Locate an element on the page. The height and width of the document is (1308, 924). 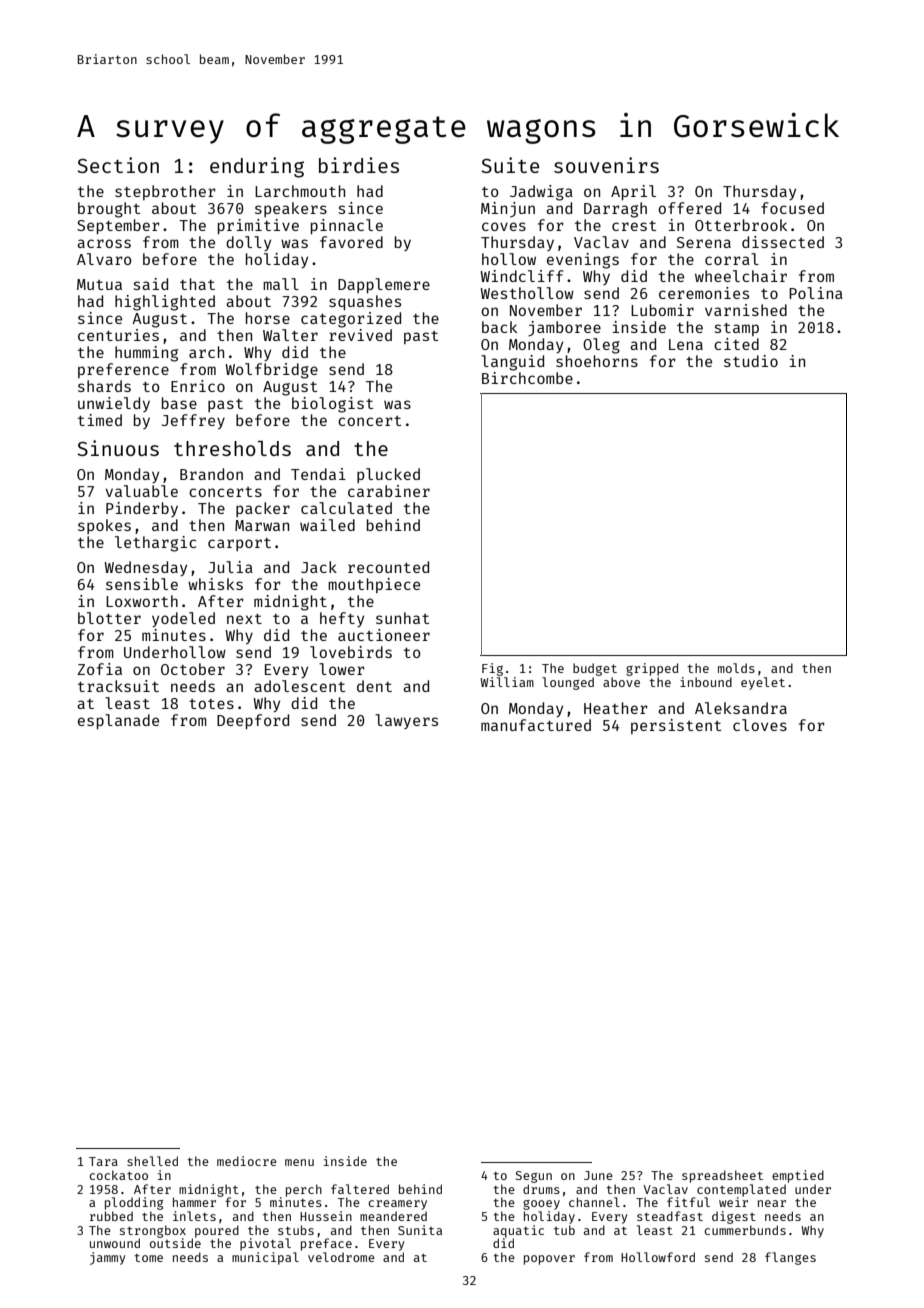
Heather is located at coordinates (616, 708).
